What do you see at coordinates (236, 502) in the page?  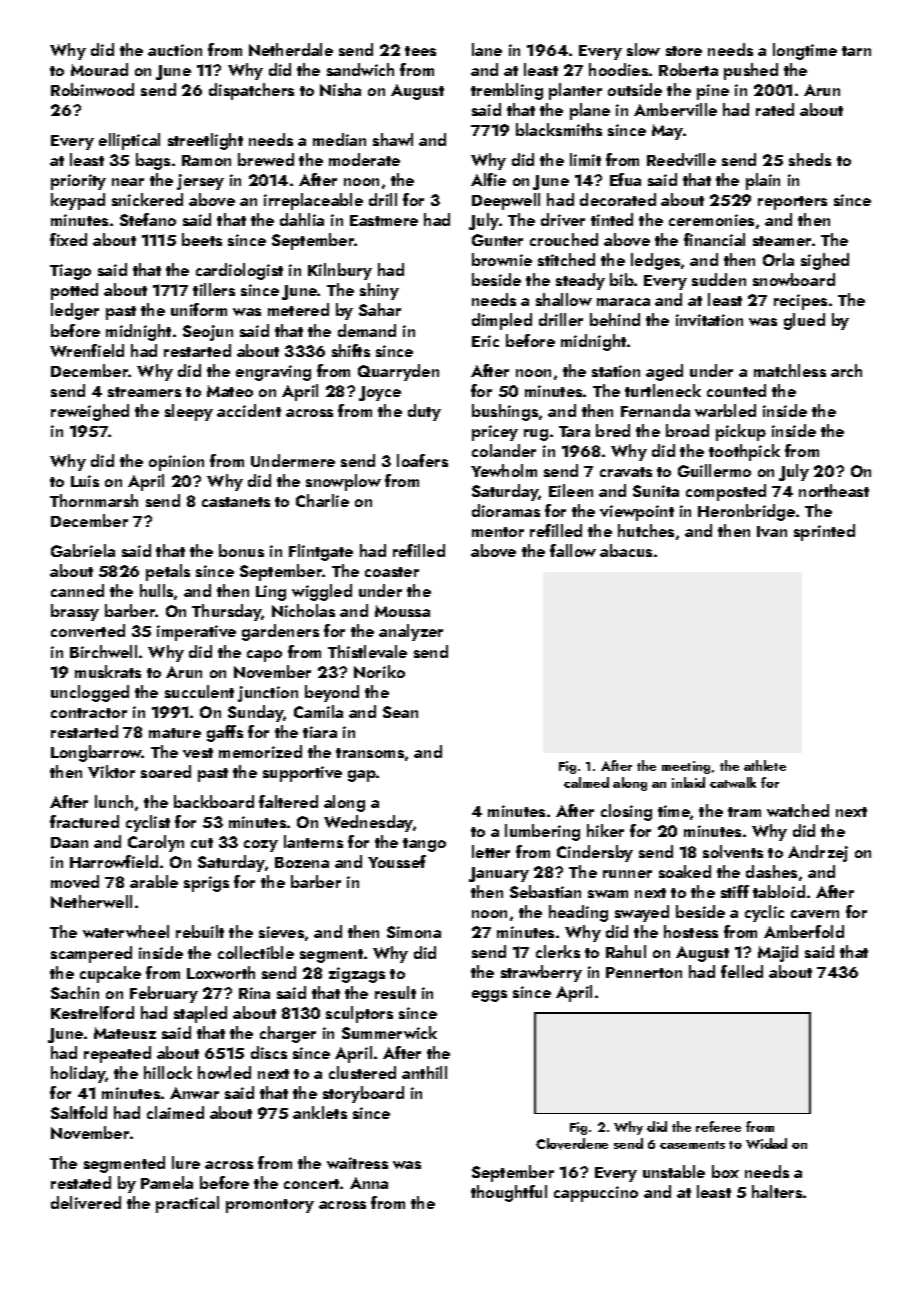 I see `castanets` at bounding box center [236, 502].
